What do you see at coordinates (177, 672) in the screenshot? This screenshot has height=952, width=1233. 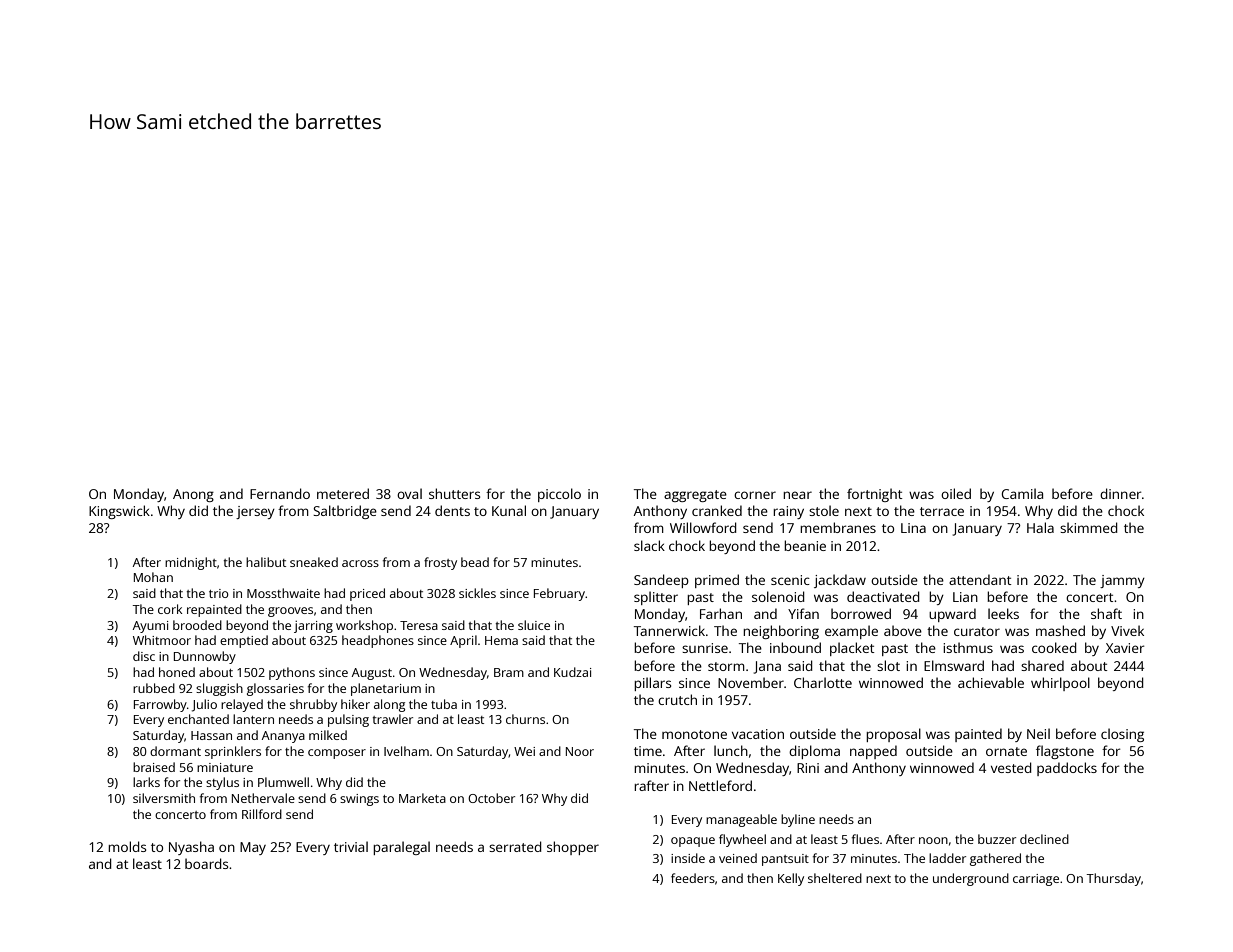 I see `honed` at bounding box center [177, 672].
